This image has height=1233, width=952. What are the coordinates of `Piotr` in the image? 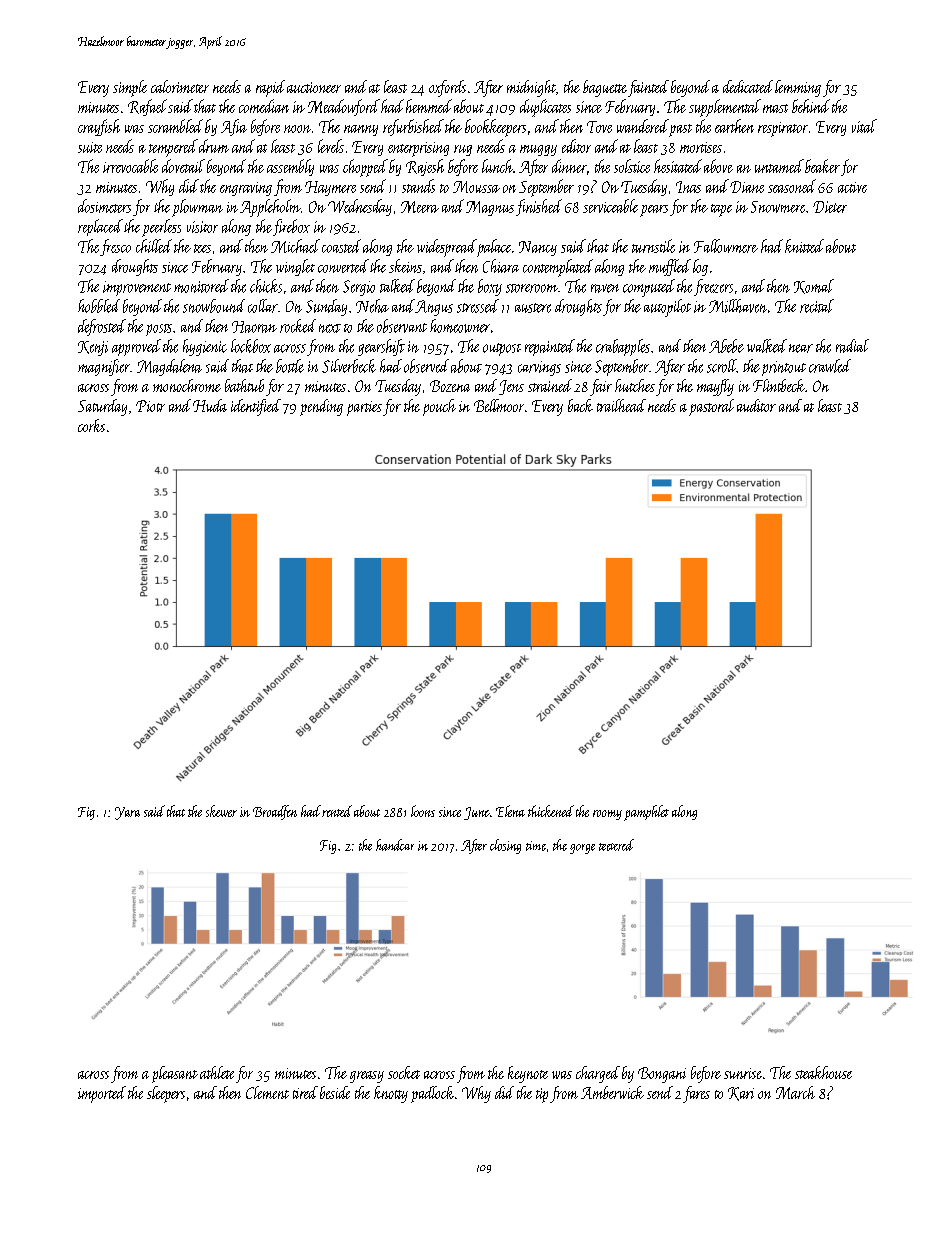 It's located at (150, 406).
